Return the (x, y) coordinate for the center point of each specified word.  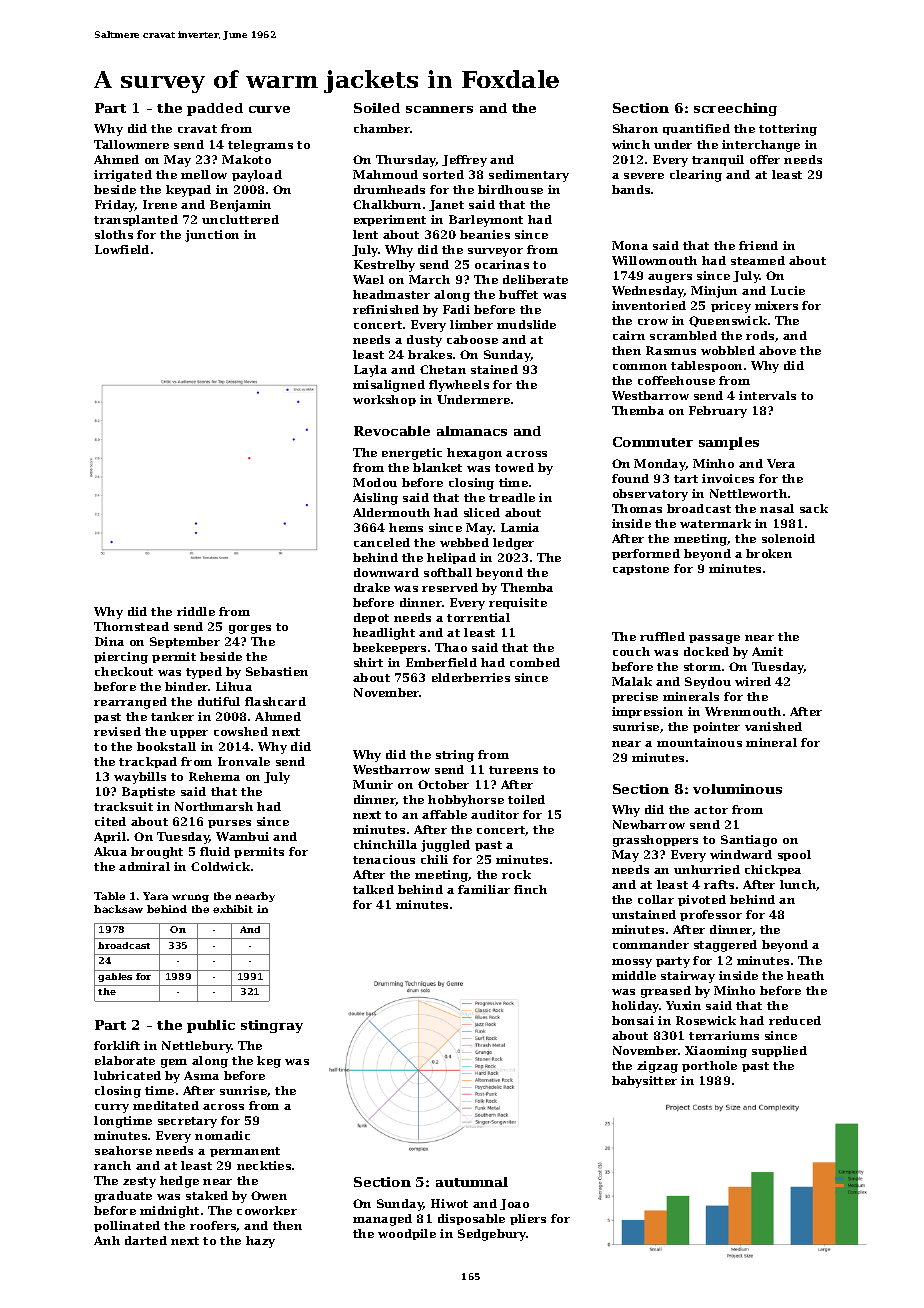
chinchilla (385, 844)
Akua (110, 851)
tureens (513, 770)
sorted (443, 174)
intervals (767, 395)
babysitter (644, 1082)
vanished (773, 726)
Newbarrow (649, 824)
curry (112, 1108)
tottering (788, 130)
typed (204, 673)
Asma (201, 1075)
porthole (709, 1066)
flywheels (459, 386)
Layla (370, 371)
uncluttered (240, 219)
